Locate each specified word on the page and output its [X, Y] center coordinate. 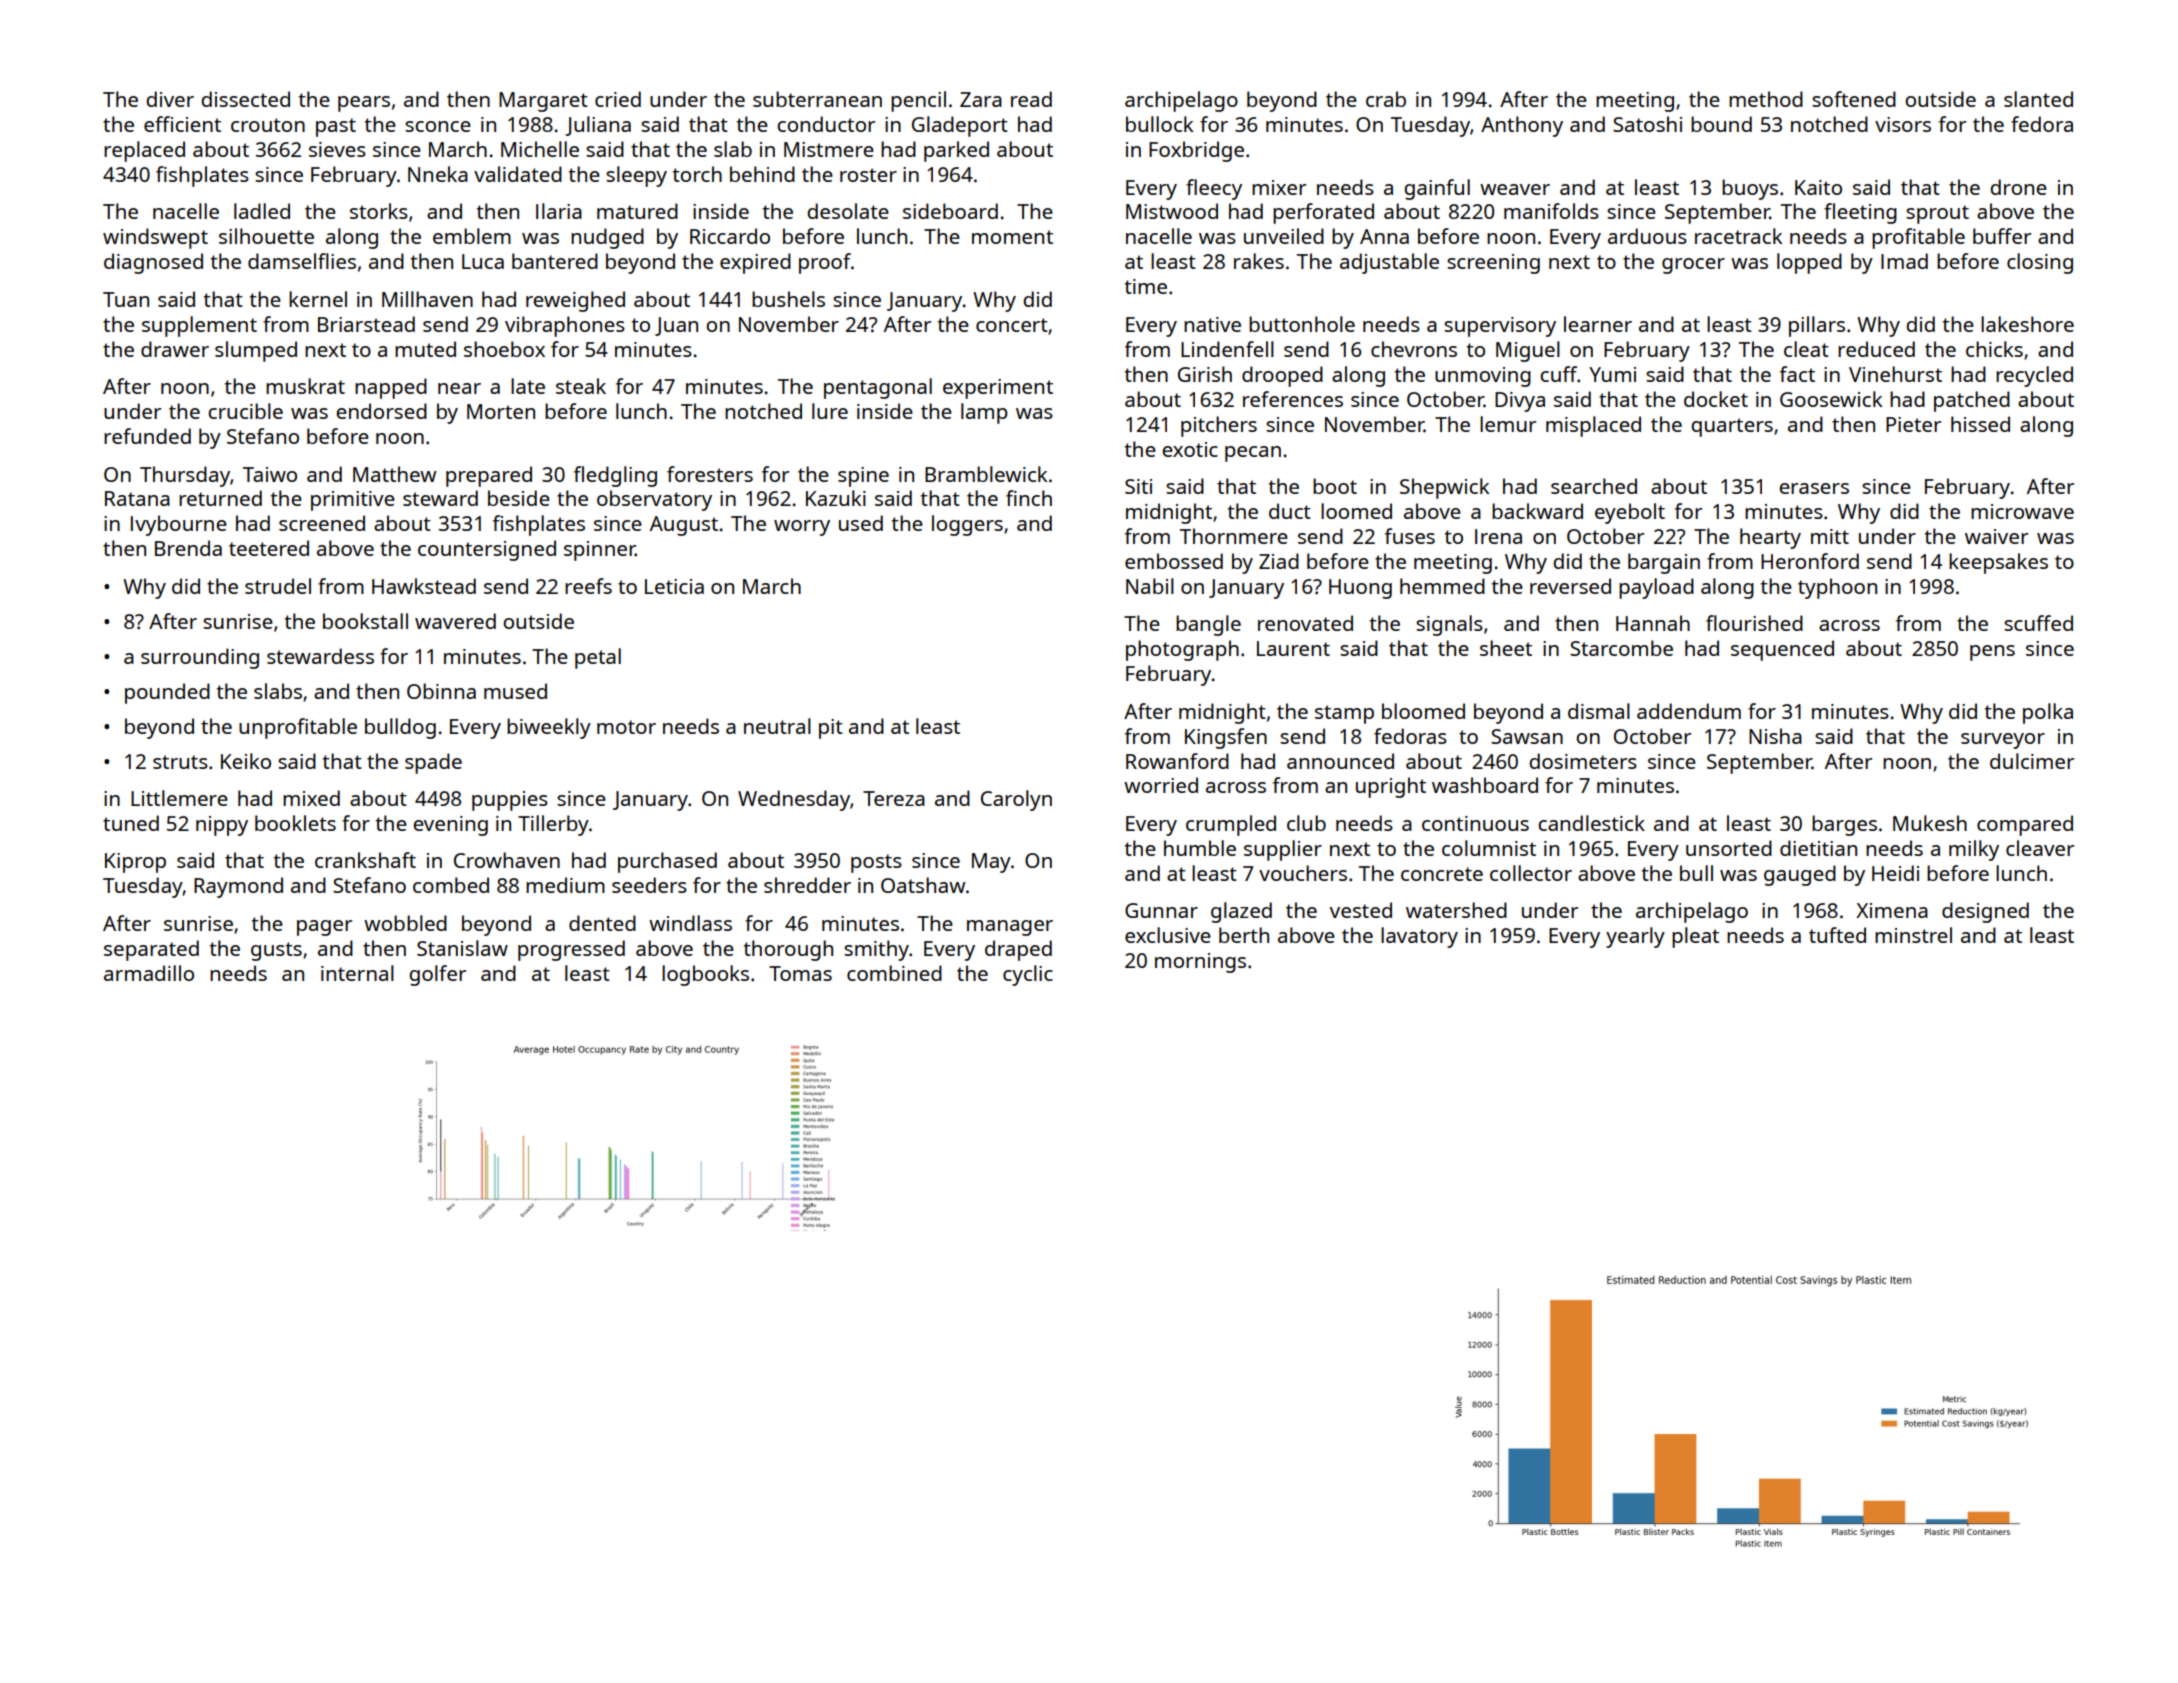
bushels [788, 299]
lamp [984, 413]
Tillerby [553, 825]
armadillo [149, 973]
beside [519, 498]
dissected [245, 99]
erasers [1814, 488]
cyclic [1028, 975]
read [1031, 99]
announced [1340, 761]
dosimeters [1583, 761]
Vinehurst [1895, 374]
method [1766, 99]
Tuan [126, 299]
